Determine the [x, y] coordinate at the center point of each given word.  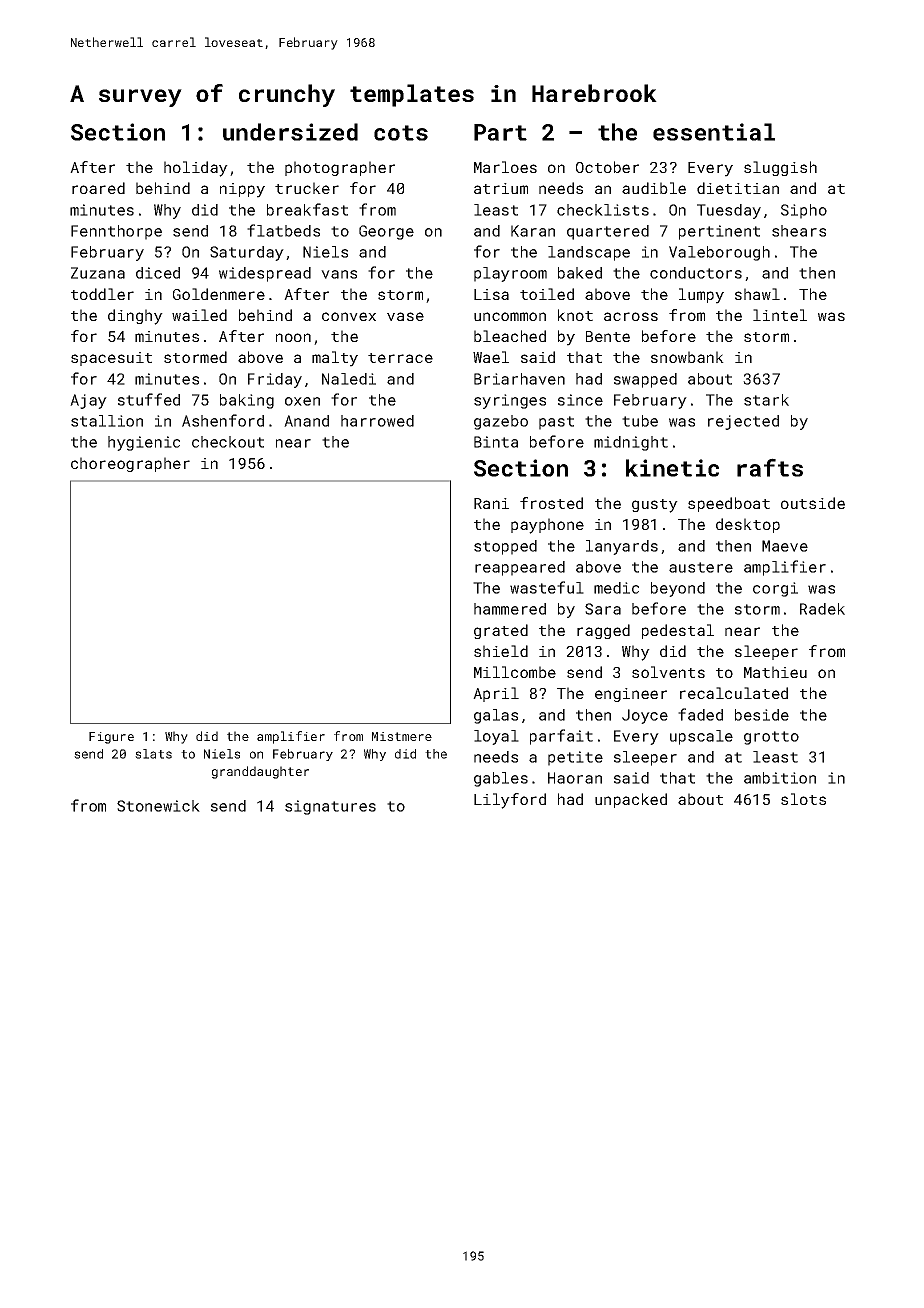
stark [766, 400]
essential [714, 132]
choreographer [130, 464]
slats [153, 754]
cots [401, 133]
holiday [196, 169]
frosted [551, 503]
